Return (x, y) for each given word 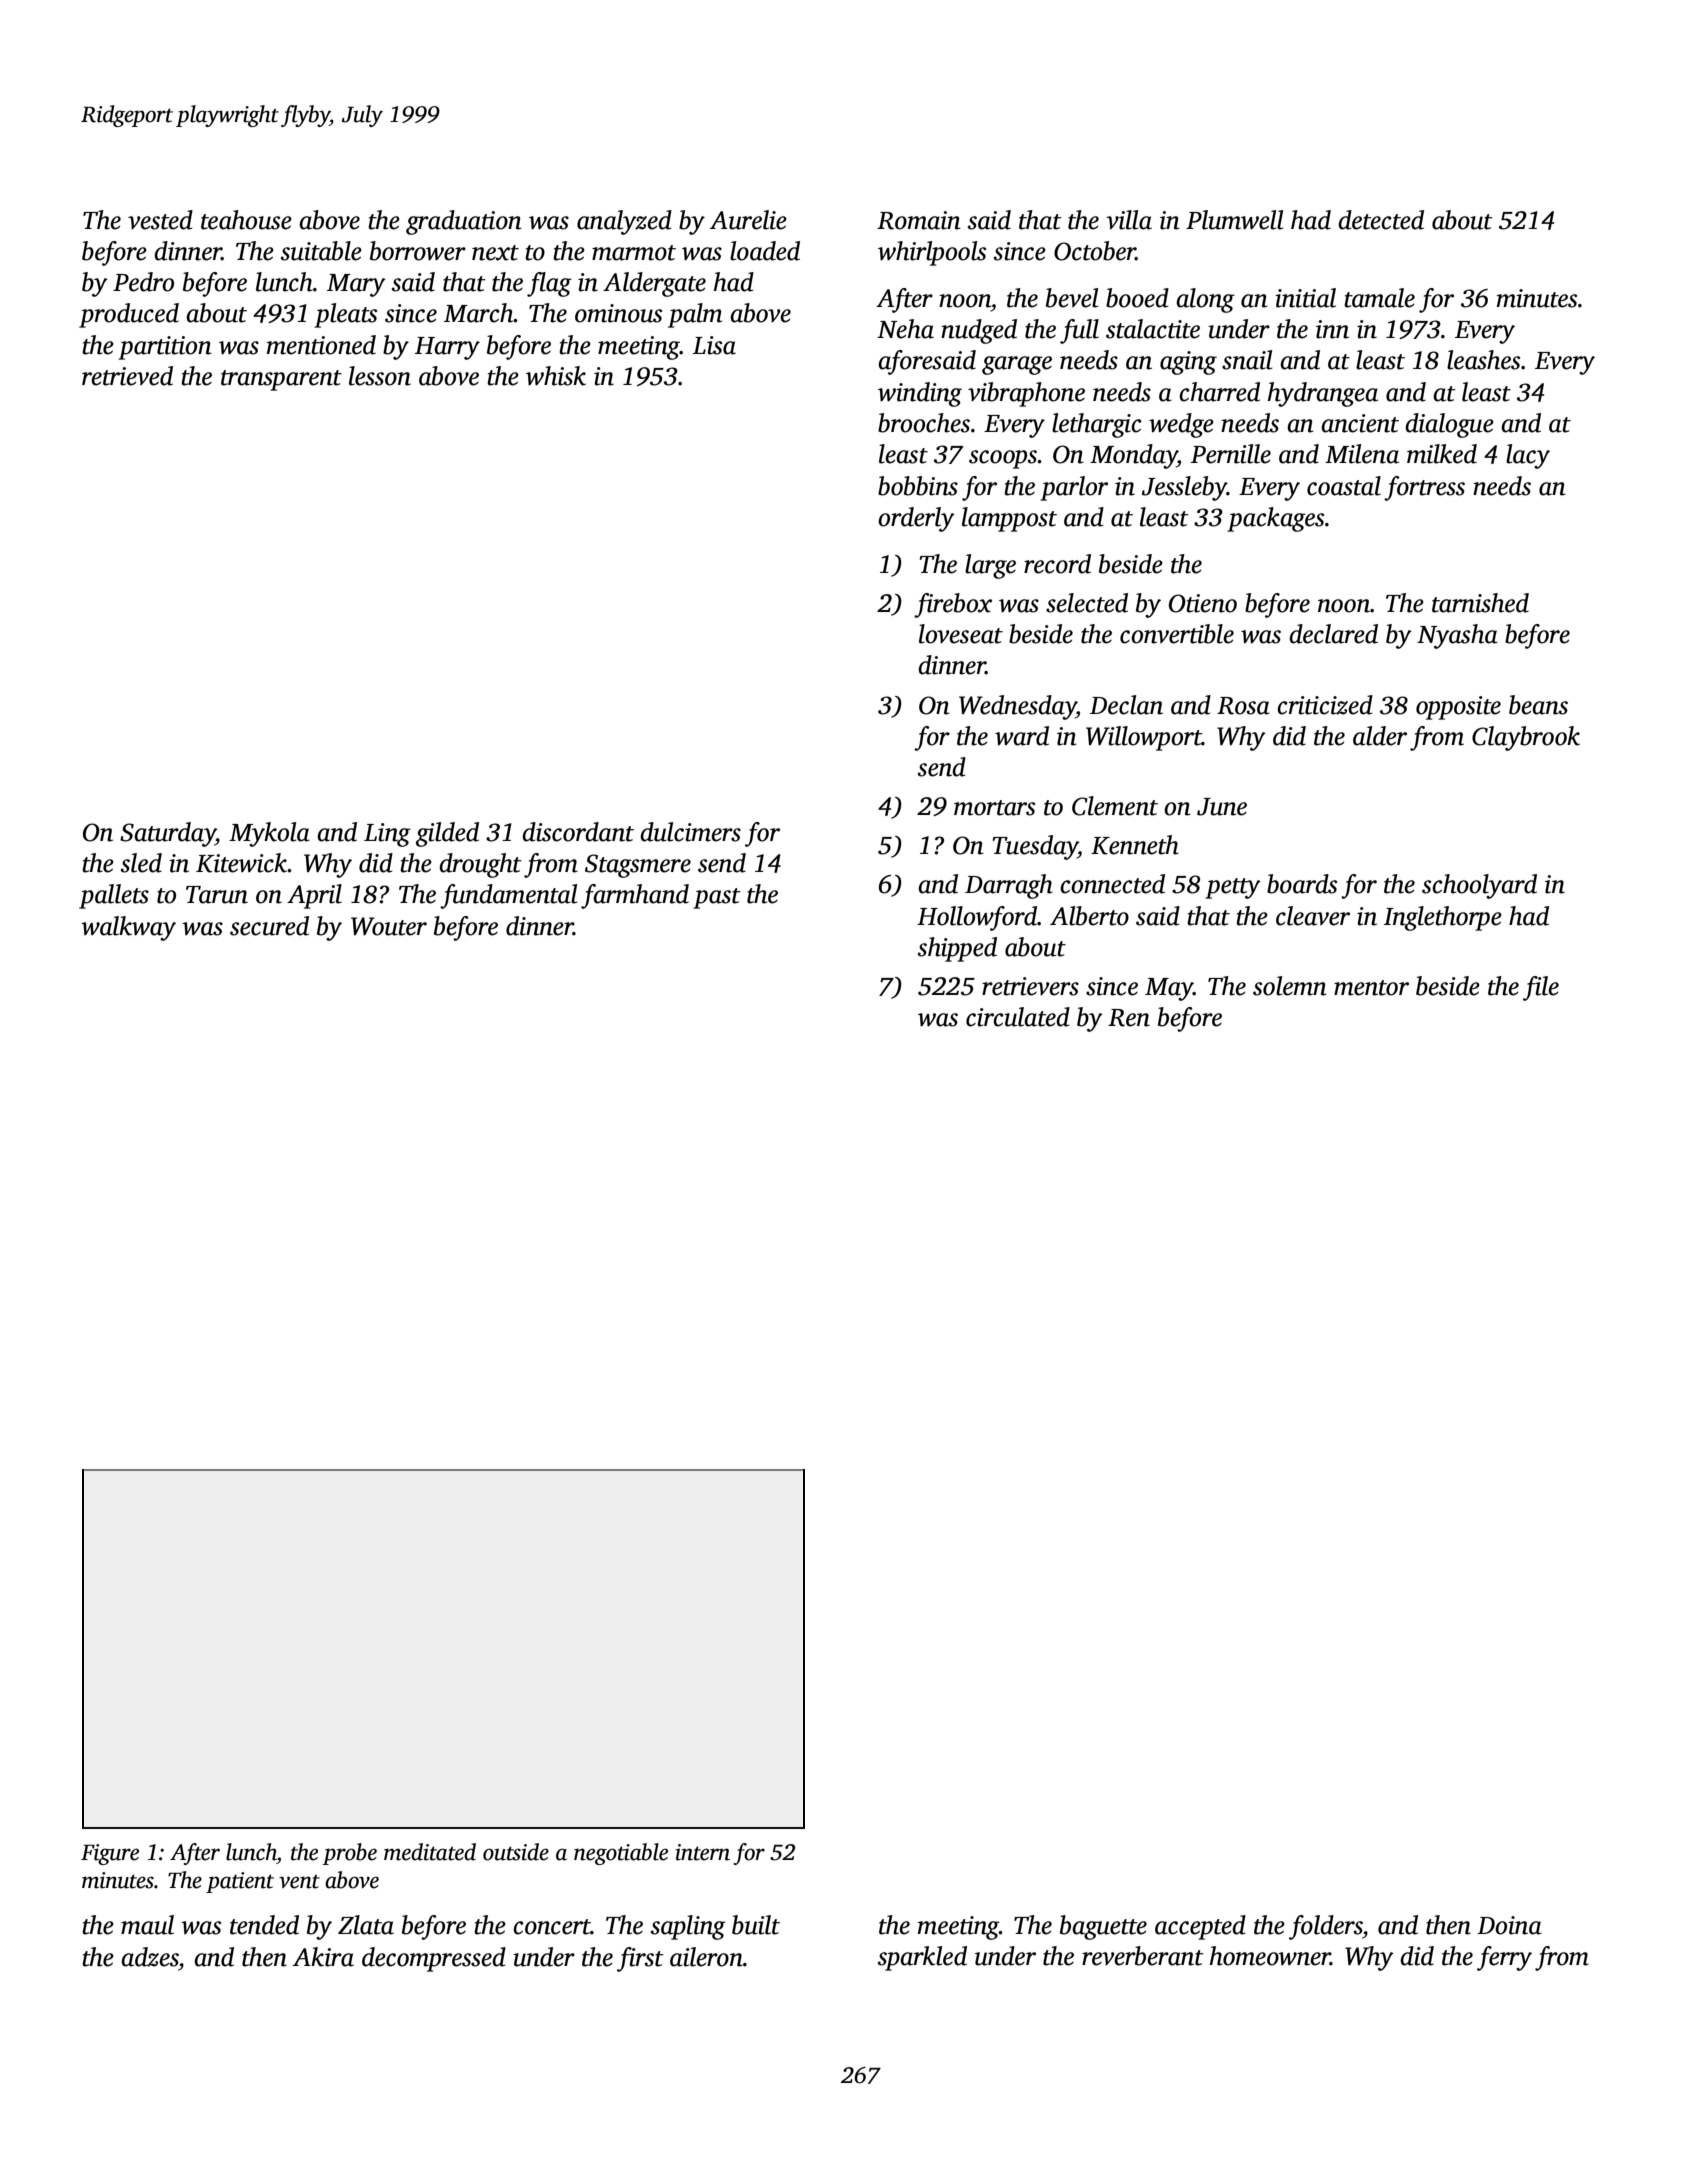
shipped (957, 949)
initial (1305, 298)
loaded (765, 251)
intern (702, 1852)
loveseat (961, 634)
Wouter (389, 926)
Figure (110, 1854)
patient (240, 1882)
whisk (556, 376)
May (1169, 989)
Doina (1509, 1925)
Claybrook (1526, 738)
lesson (380, 376)
